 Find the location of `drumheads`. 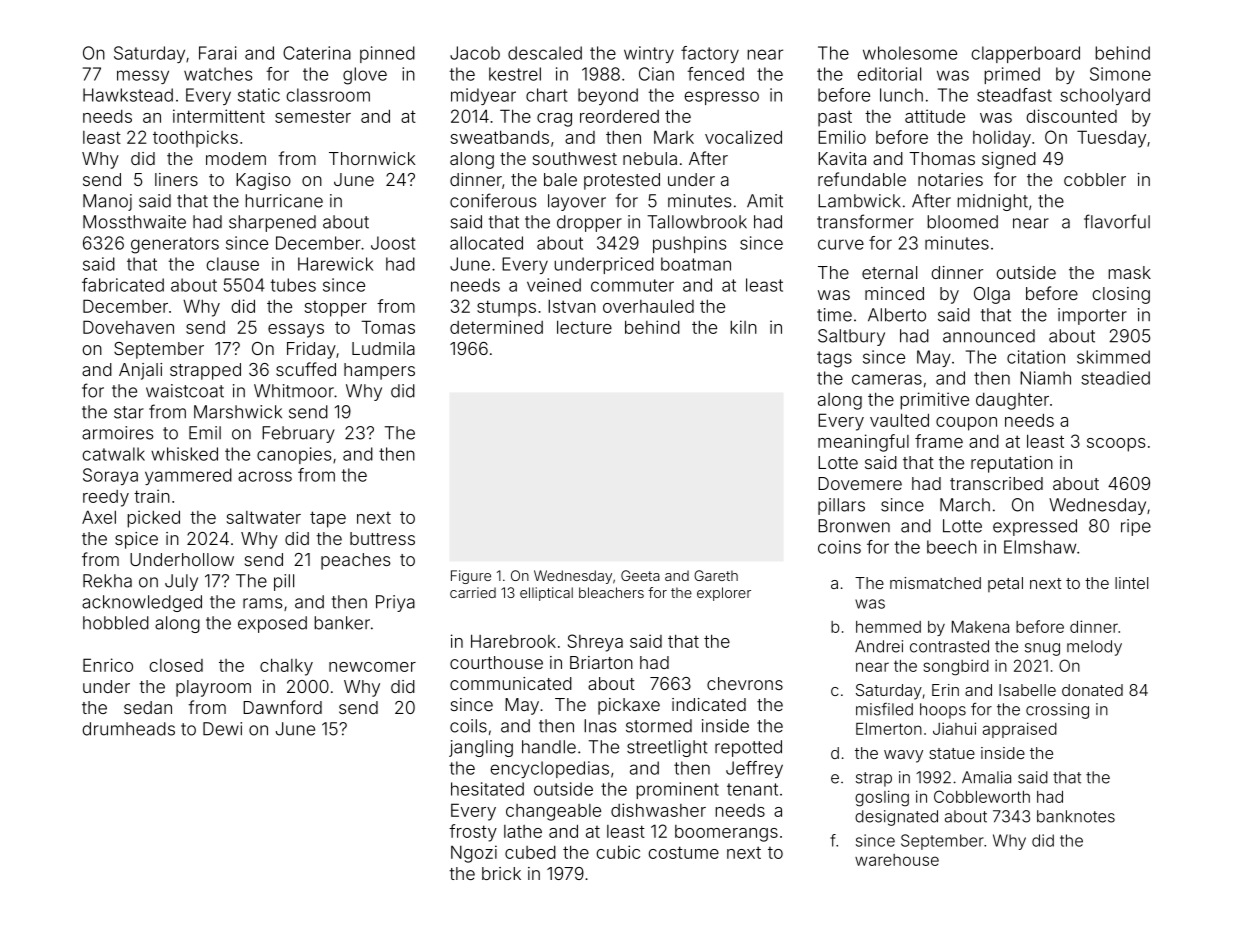

drumheads is located at coordinates (128, 729).
